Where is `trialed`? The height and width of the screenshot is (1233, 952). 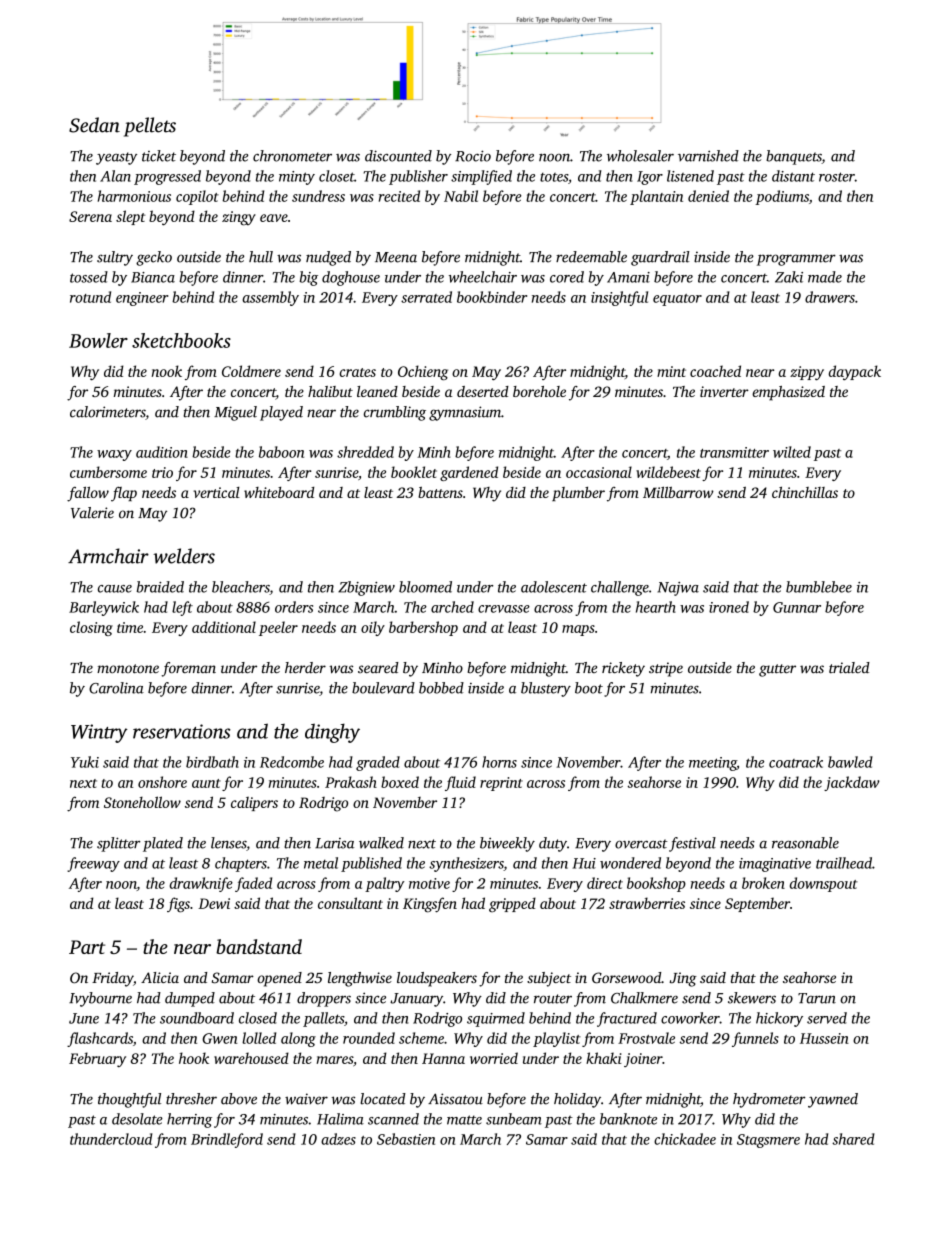 trialed is located at coordinates (849, 667).
